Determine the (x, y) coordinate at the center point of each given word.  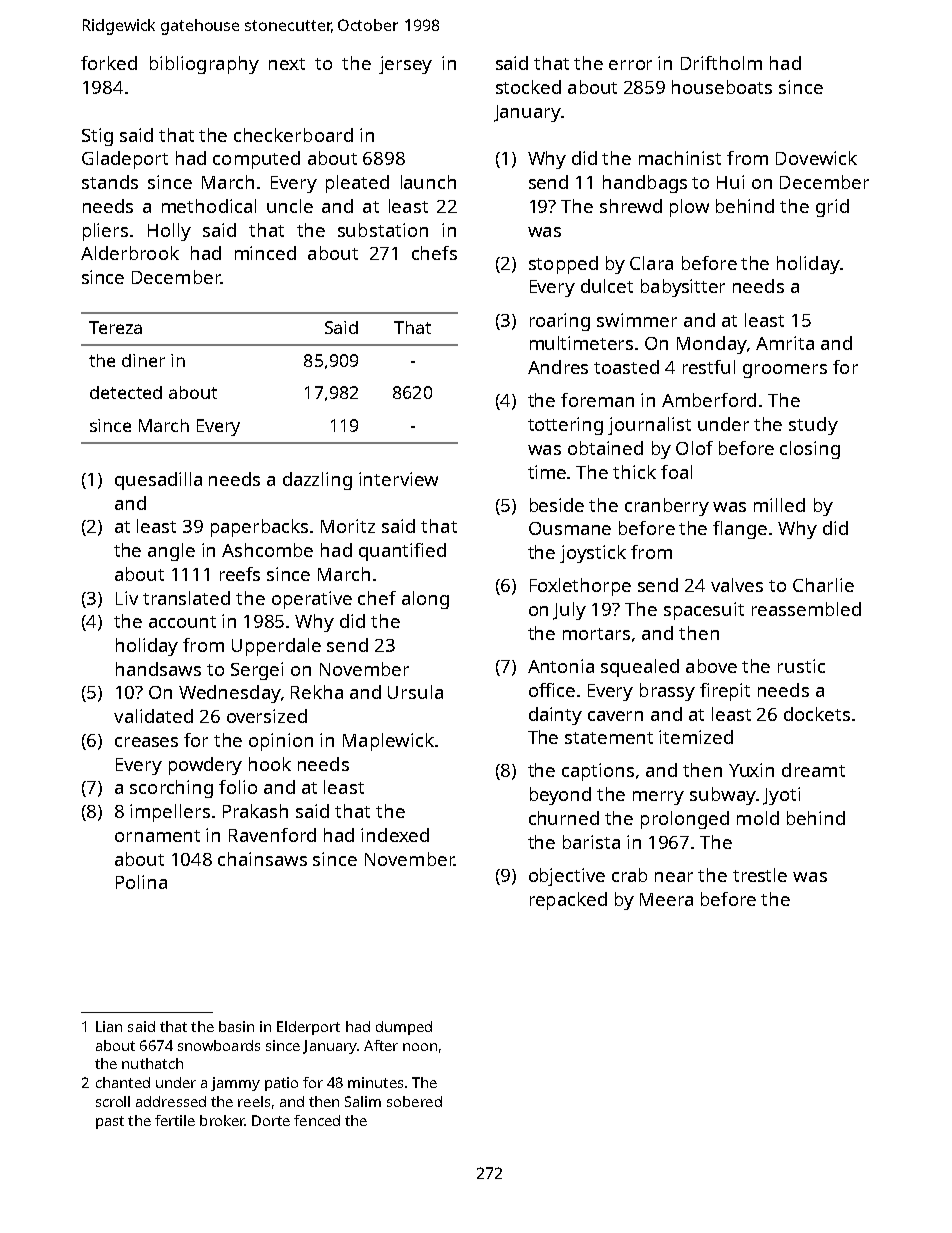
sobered (414, 1101)
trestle (760, 875)
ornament (157, 836)
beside (557, 505)
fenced (317, 1120)
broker (222, 1120)
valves (737, 585)
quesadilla (158, 481)
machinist (680, 158)
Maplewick (388, 742)
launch (428, 182)
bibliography (204, 65)
